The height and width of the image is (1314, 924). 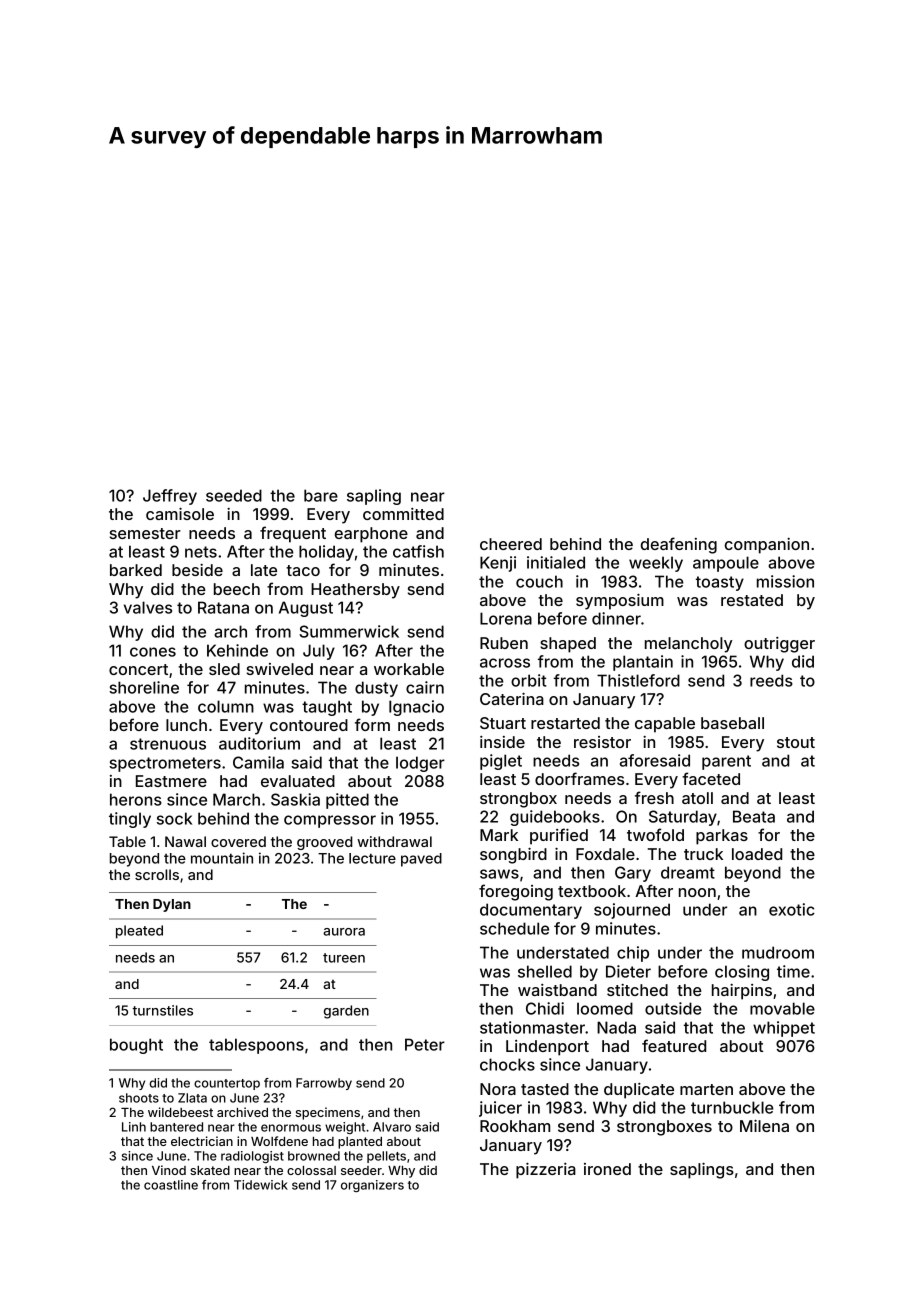 I want to click on companion, so click(x=767, y=546).
